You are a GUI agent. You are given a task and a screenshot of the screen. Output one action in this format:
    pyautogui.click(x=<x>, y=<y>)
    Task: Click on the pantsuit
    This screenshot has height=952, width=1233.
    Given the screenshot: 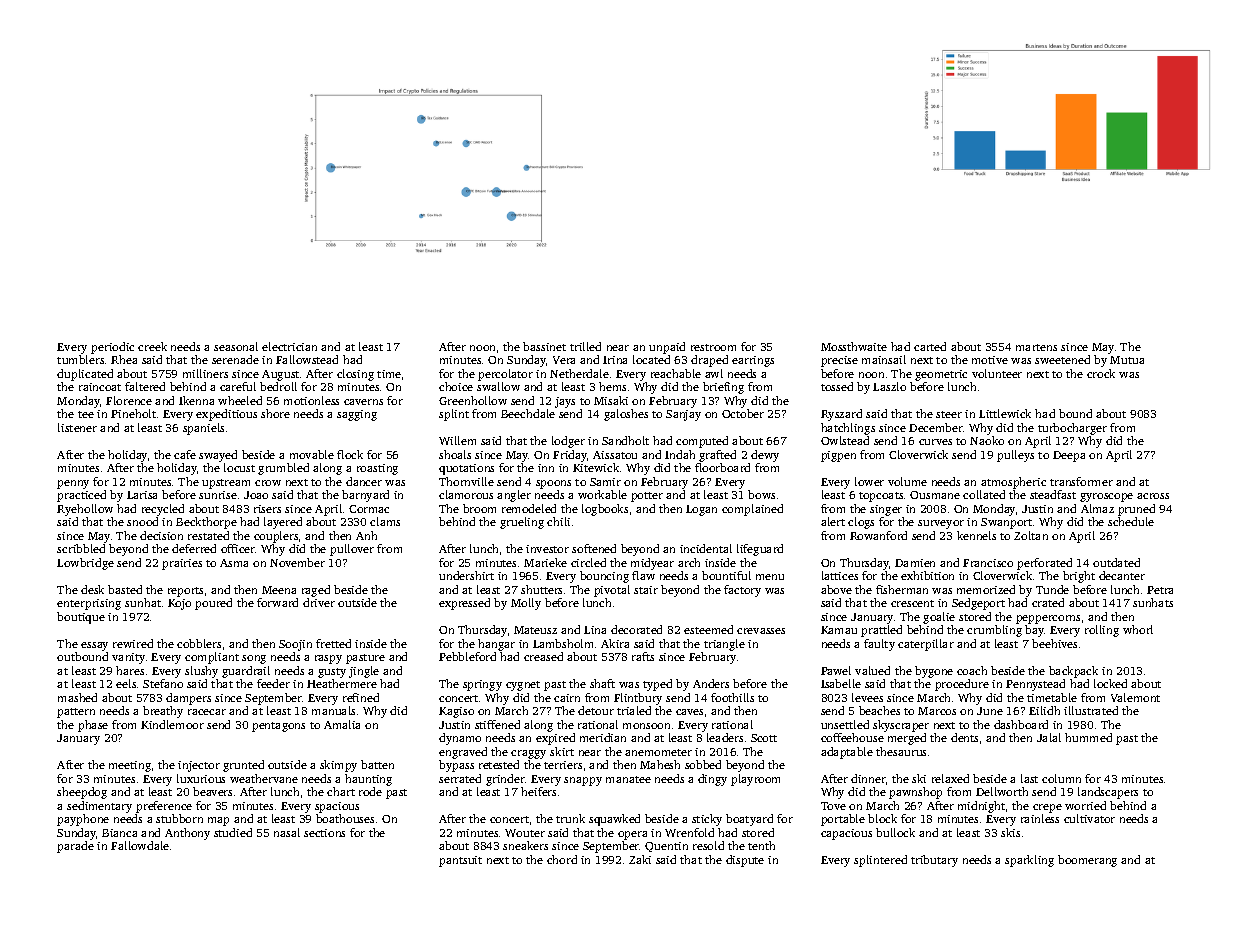 What is the action you would take?
    pyautogui.click(x=460, y=861)
